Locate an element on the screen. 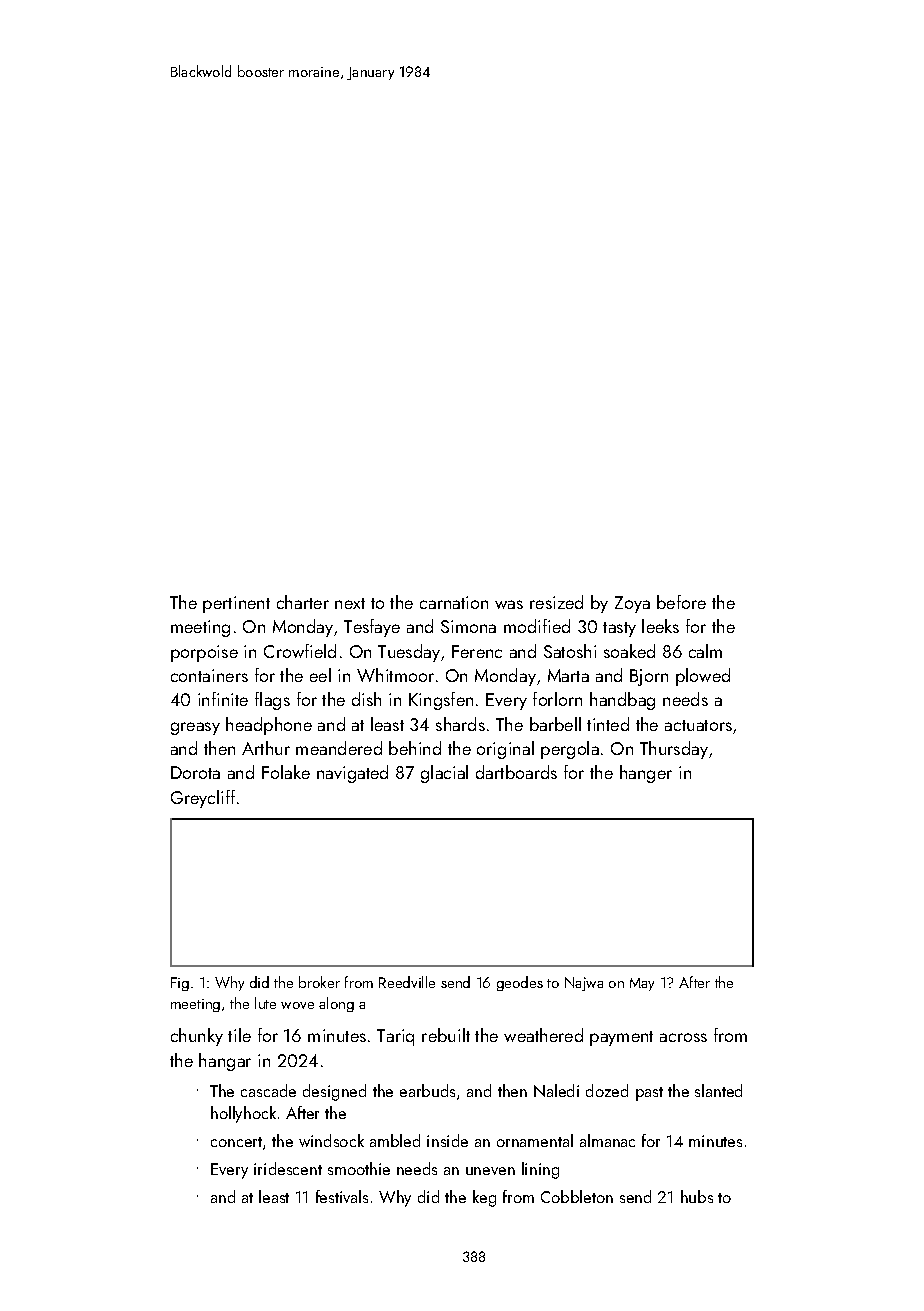  dartboards is located at coordinates (516, 772).
